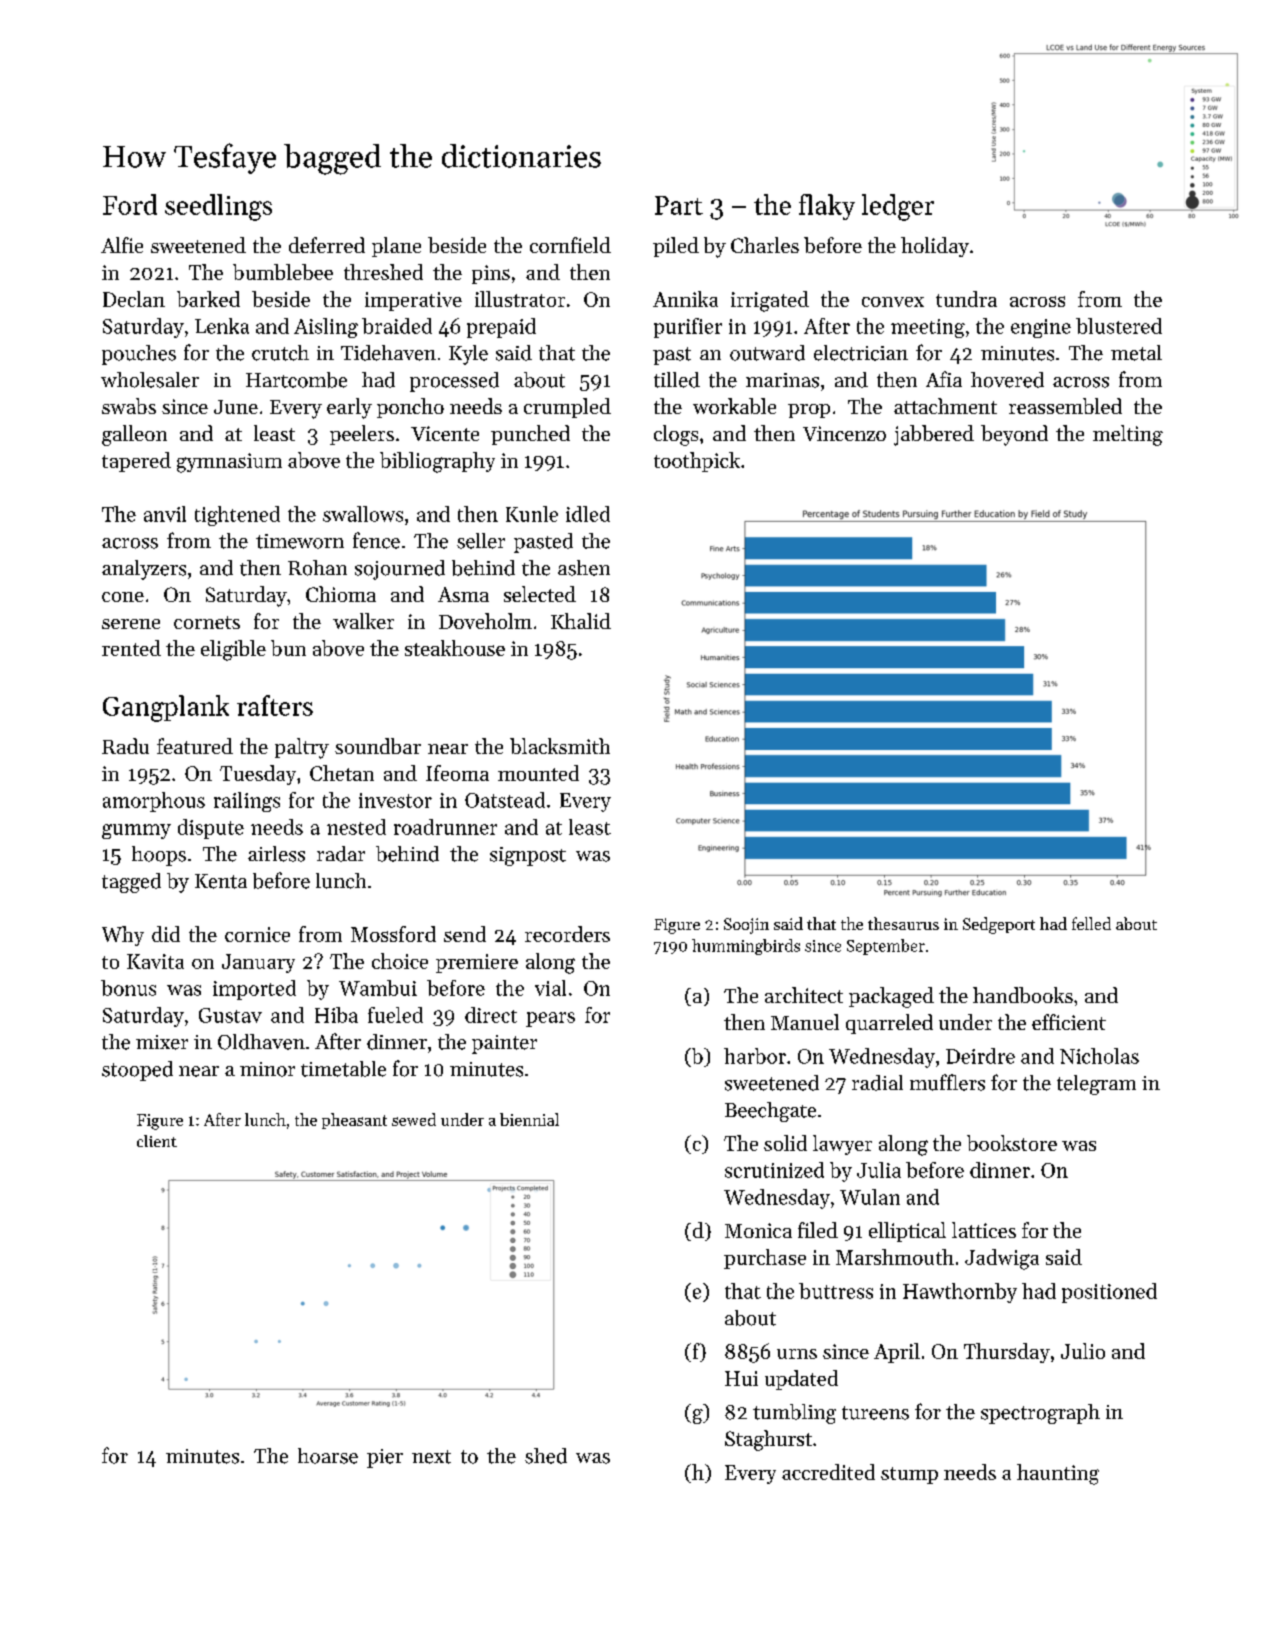 This screenshot has height=1636, width=1264. I want to click on client, so click(157, 1141).
